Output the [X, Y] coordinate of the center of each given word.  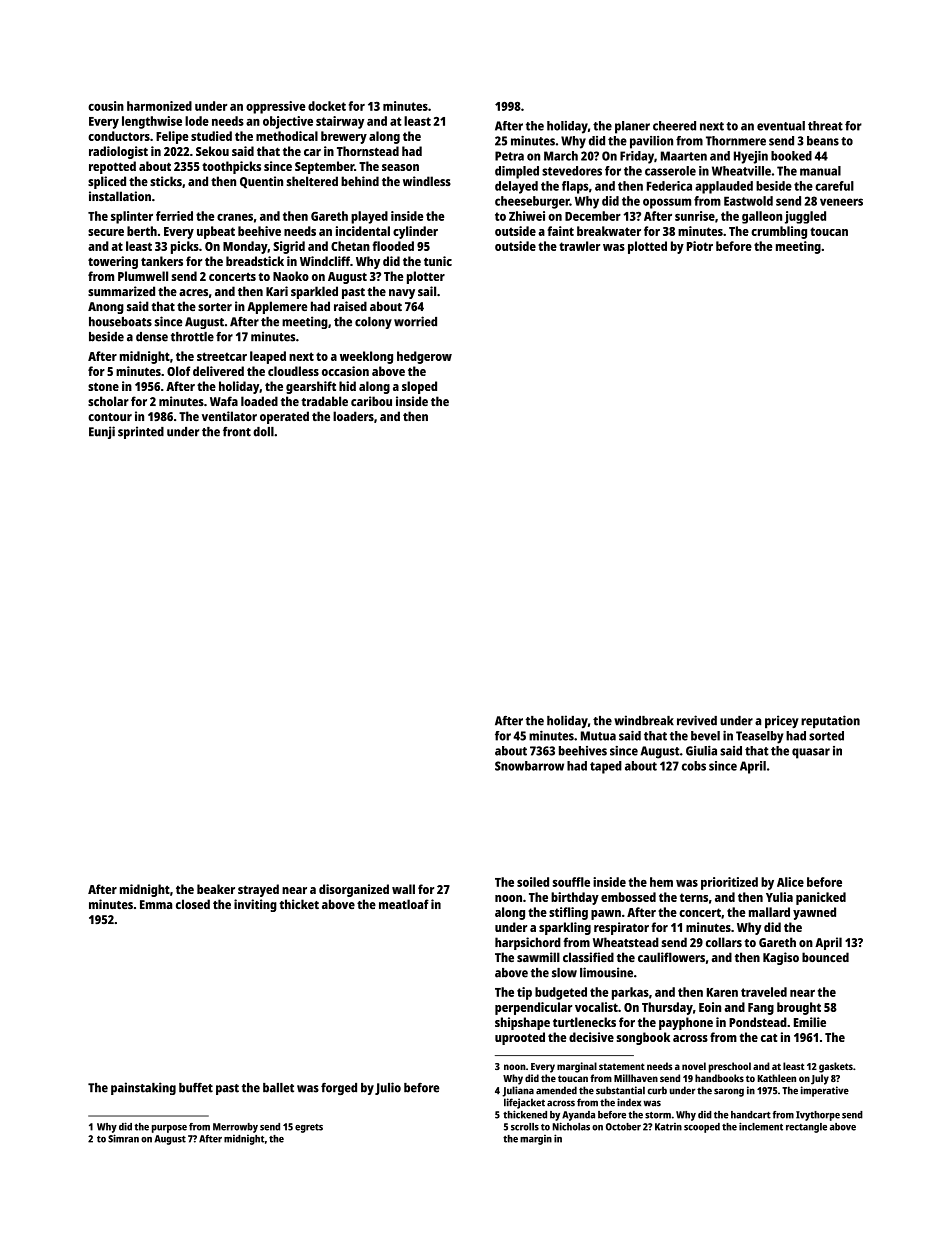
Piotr [700, 246]
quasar [811, 753]
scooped [702, 1128]
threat [825, 126]
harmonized [159, 106]
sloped [419, 387]
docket [327, 106]
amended [556, 1090]
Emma [156, 904]
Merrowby [235, 1128]
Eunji [102, 432]
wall [403, 889]
